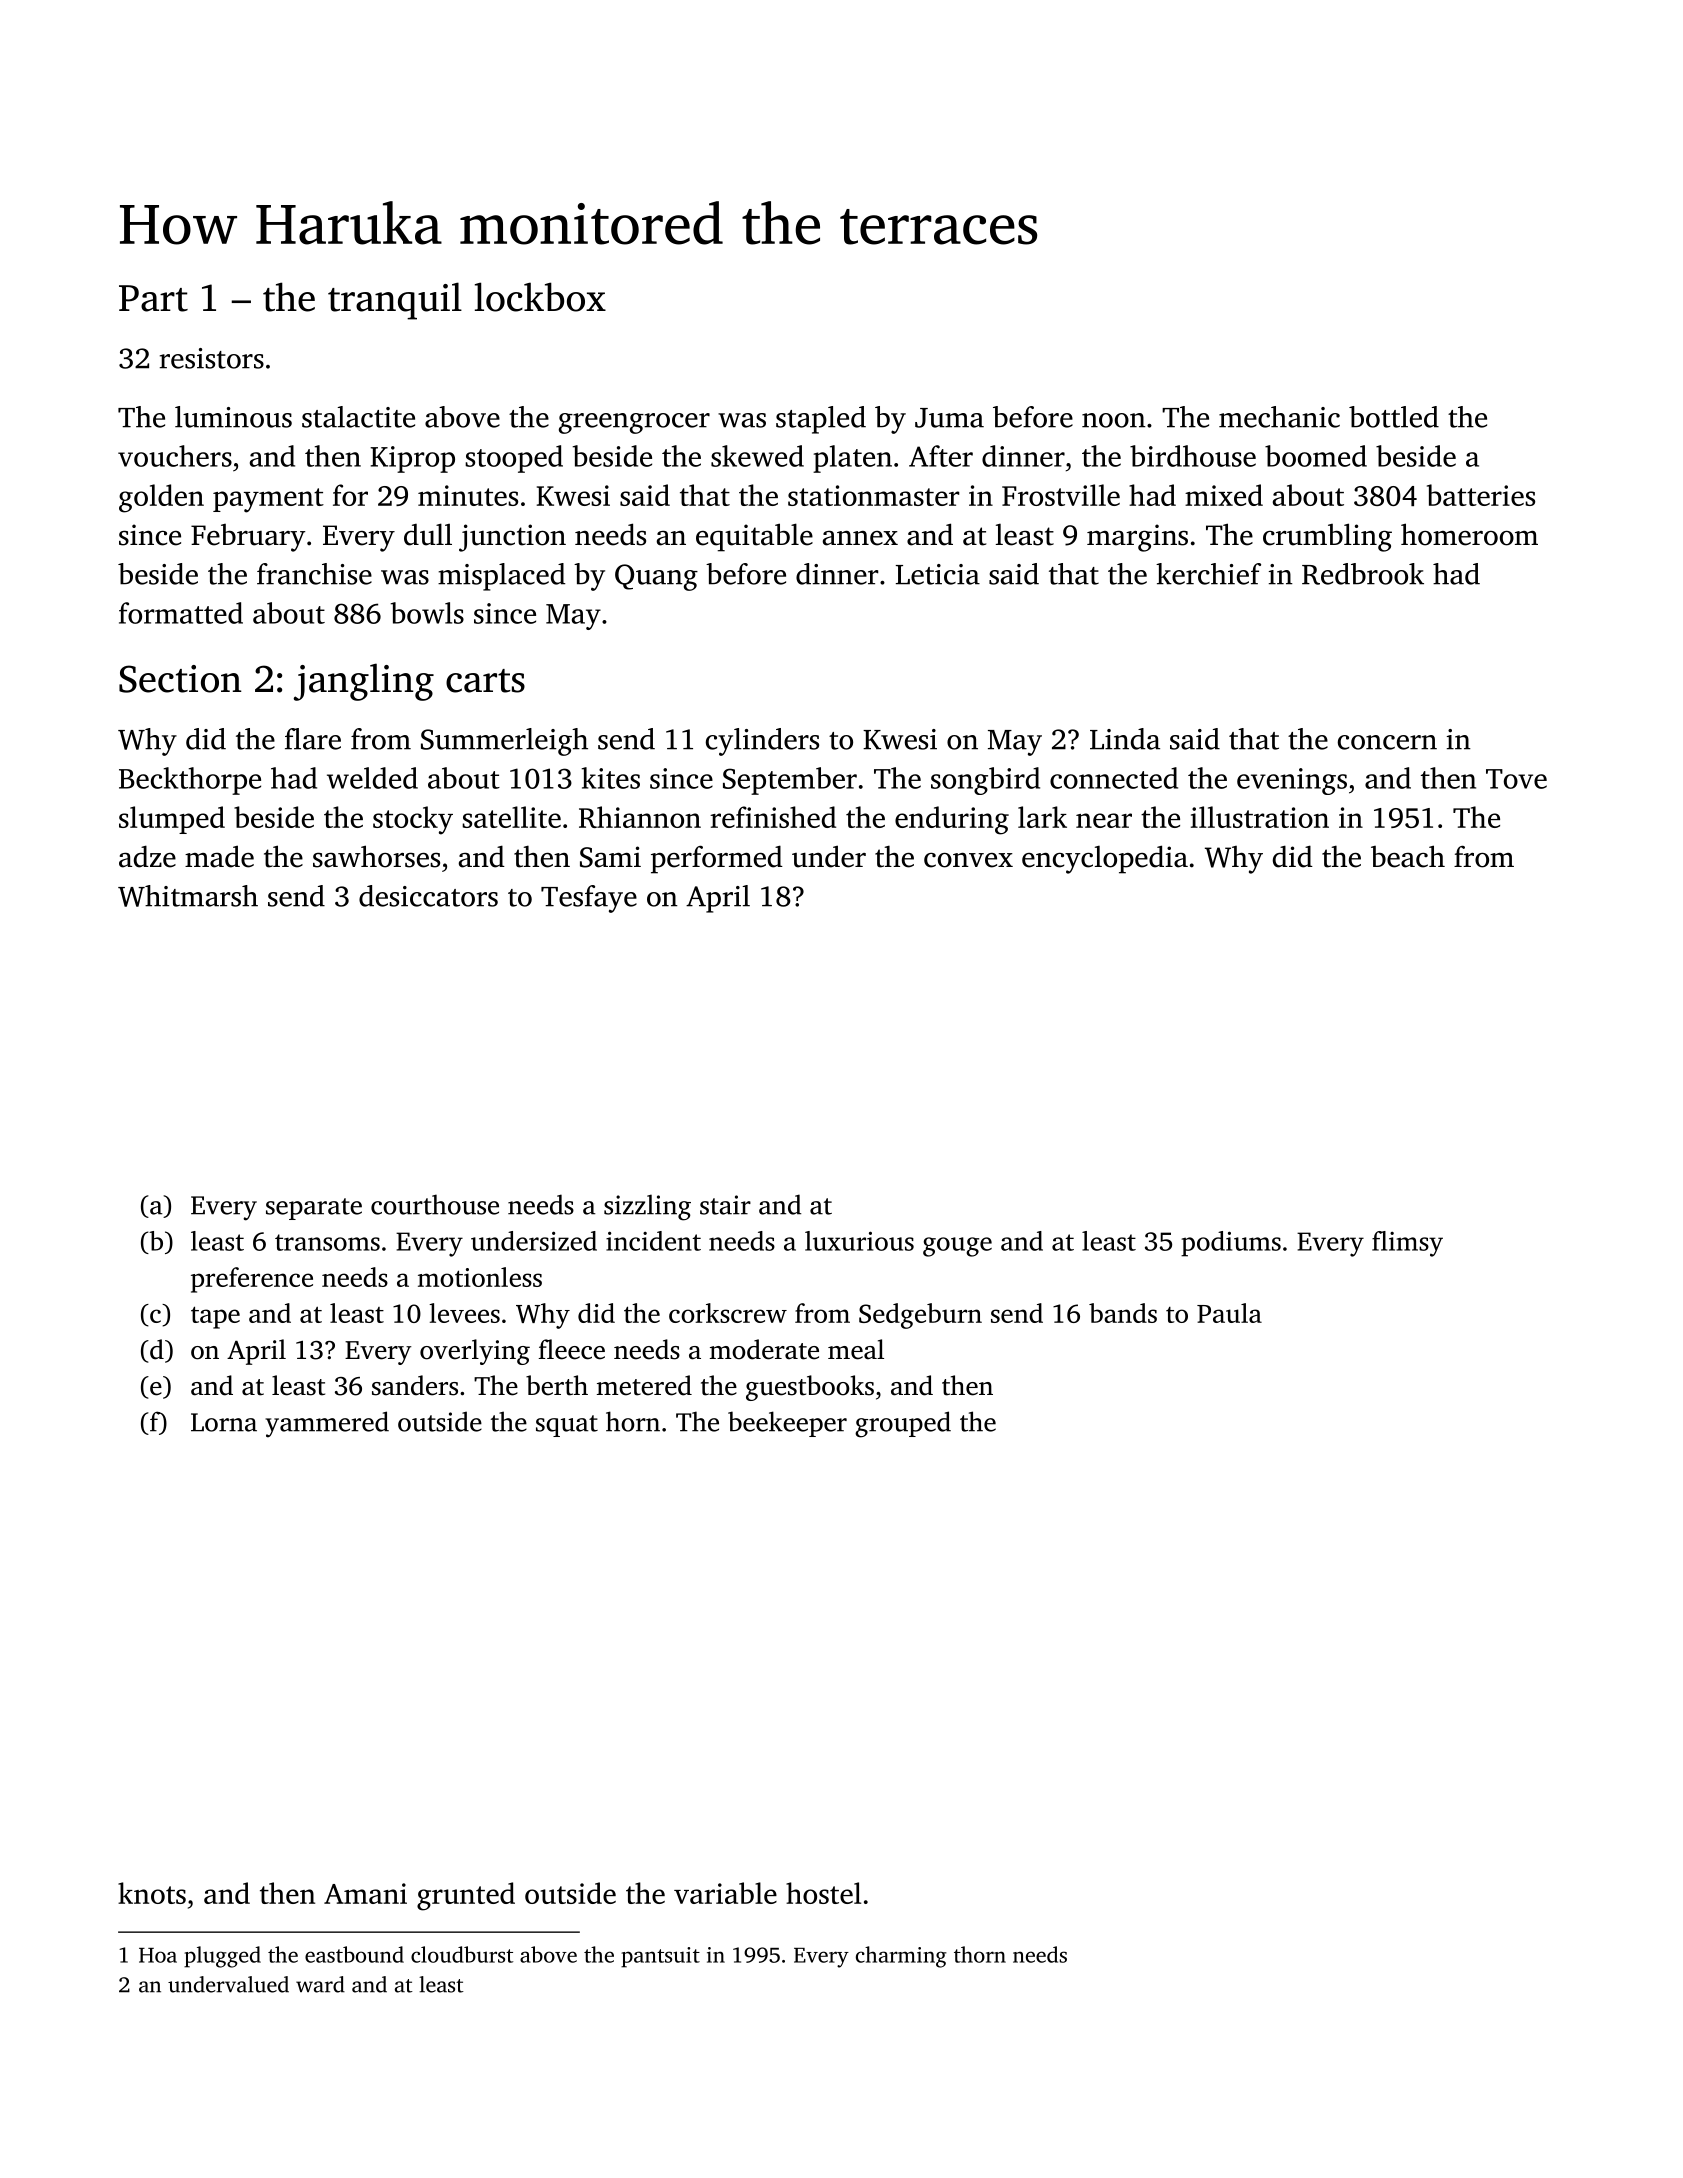  What do you see at coordinates (158, 1955) in the screenshot?
I see `Hoa` at bounding box center [158, 1955].
